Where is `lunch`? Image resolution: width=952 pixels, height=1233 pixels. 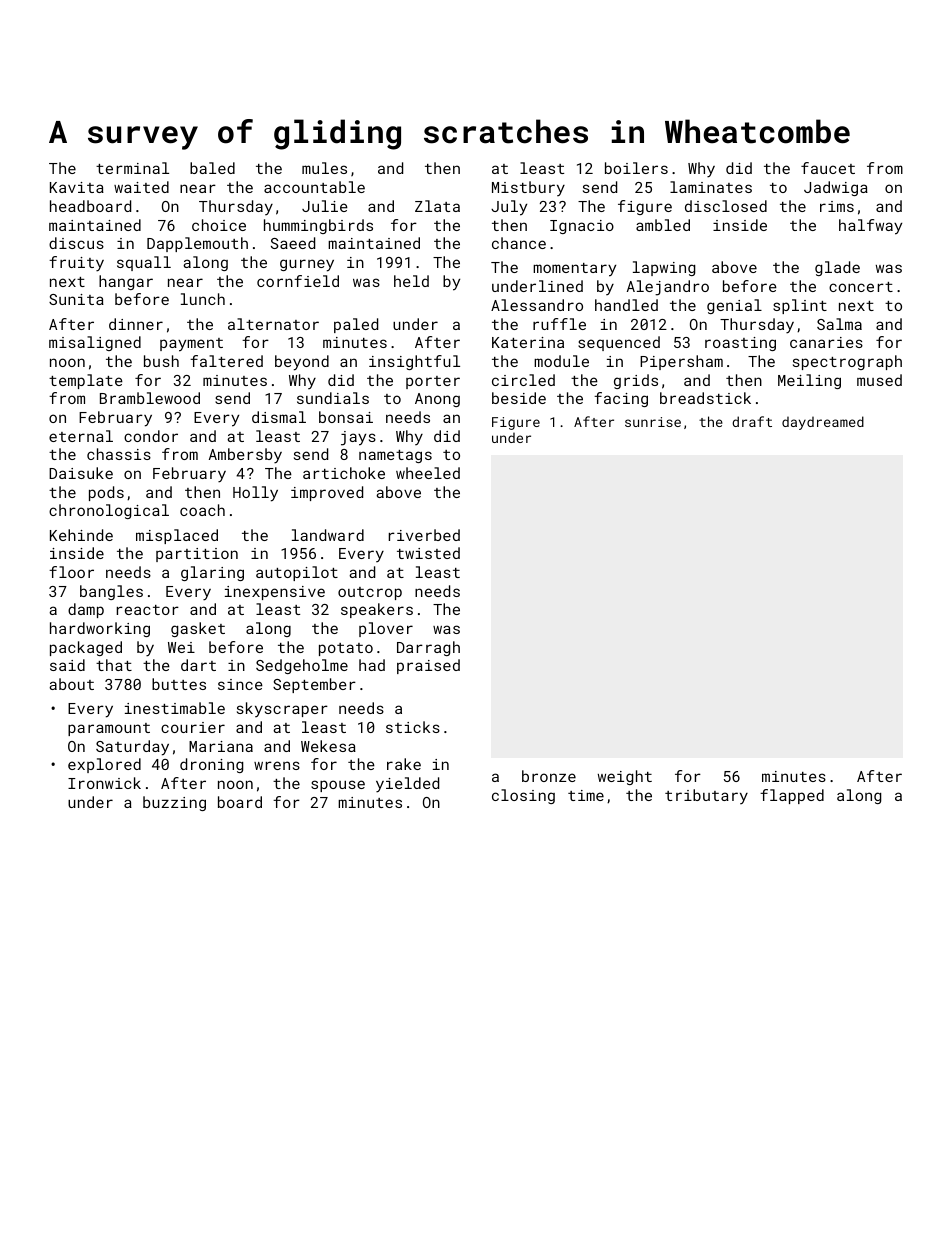 lunch is located at coordinates (203, 299).
